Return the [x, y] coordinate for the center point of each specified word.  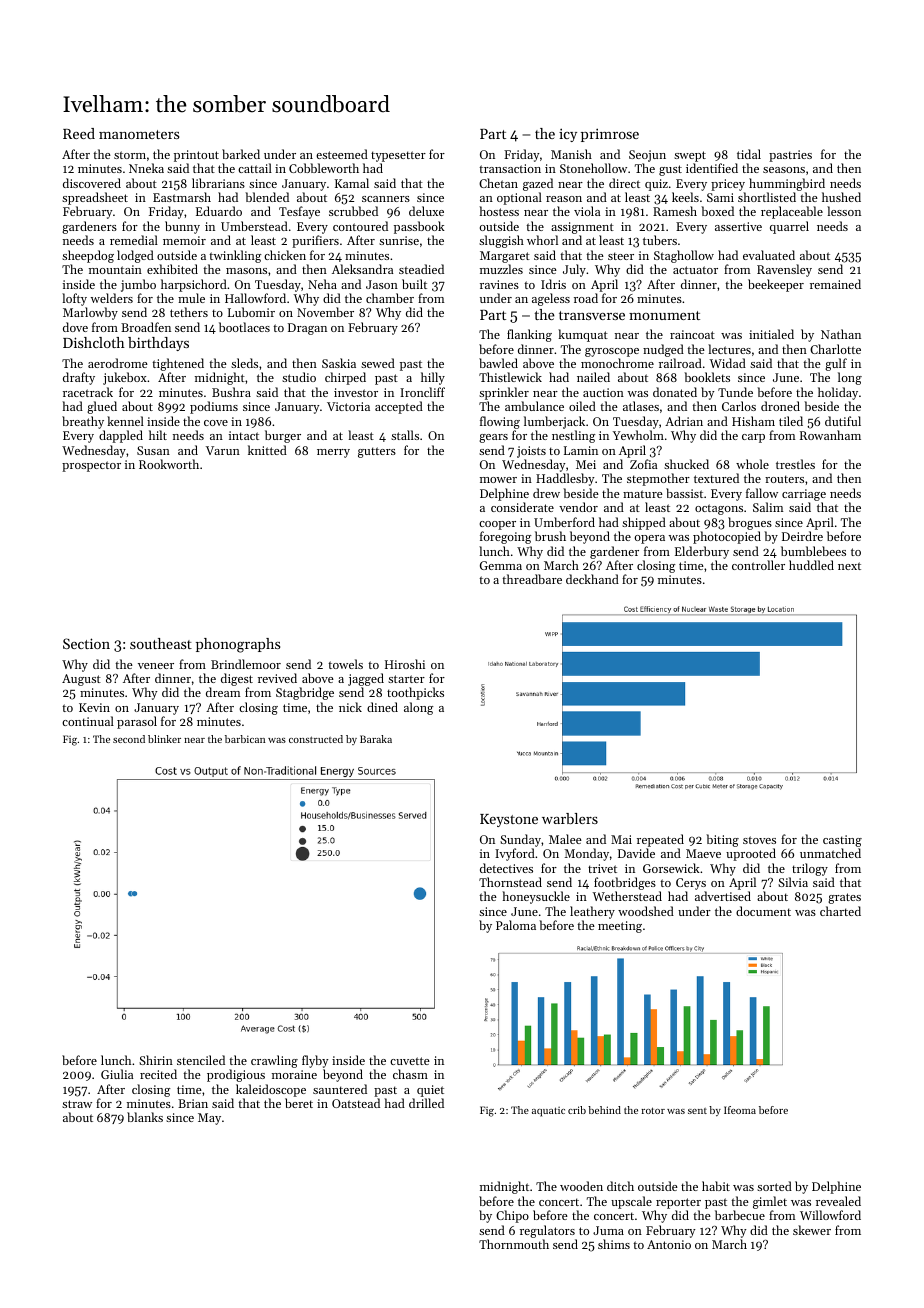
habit [716, 1186]
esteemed [342, 154]
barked [241, 154]
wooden [581, 1186]
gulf [836, 365]
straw [77, 1104]
